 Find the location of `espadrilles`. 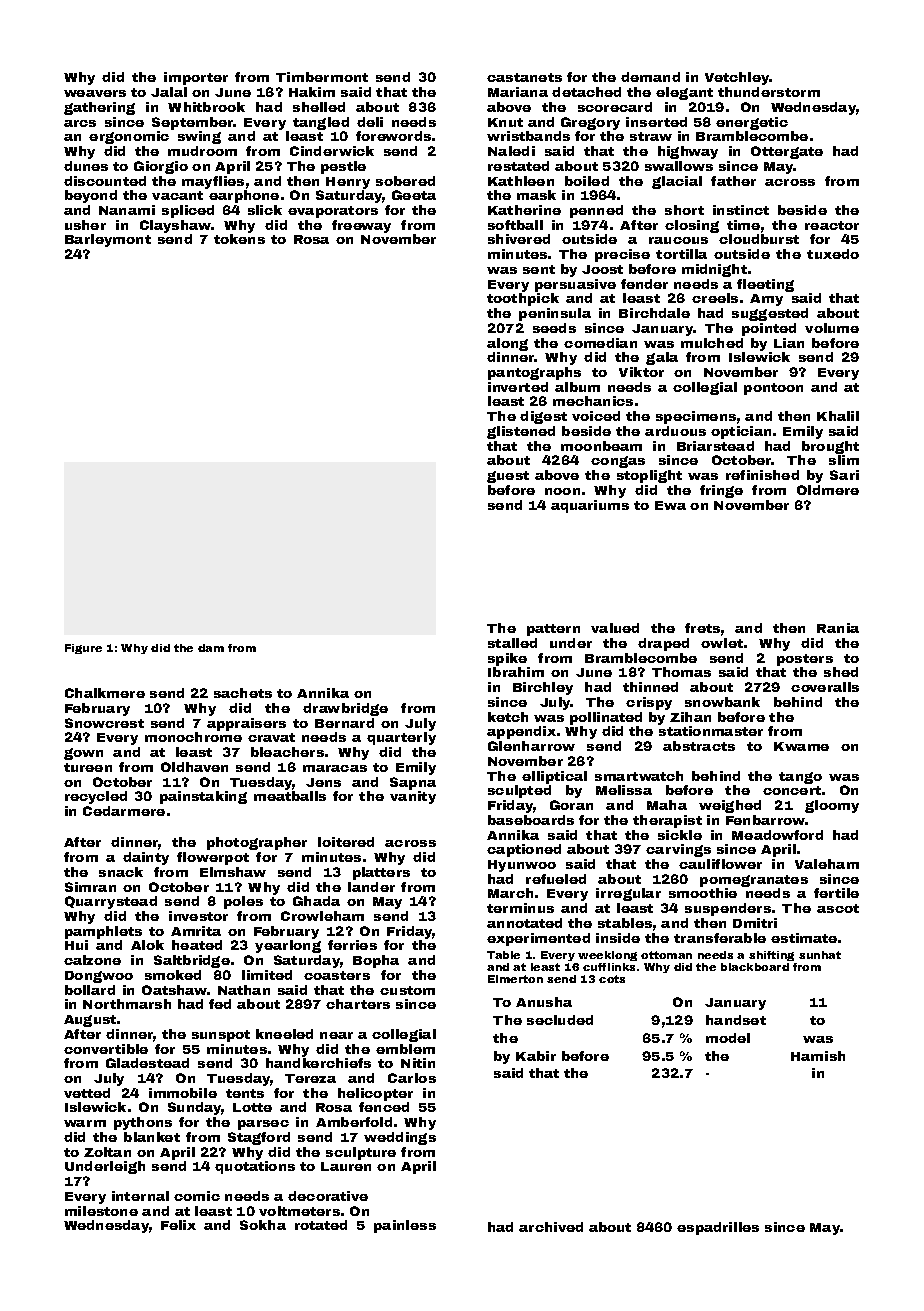

espadrilles is located at coordinates (718, 1228).
